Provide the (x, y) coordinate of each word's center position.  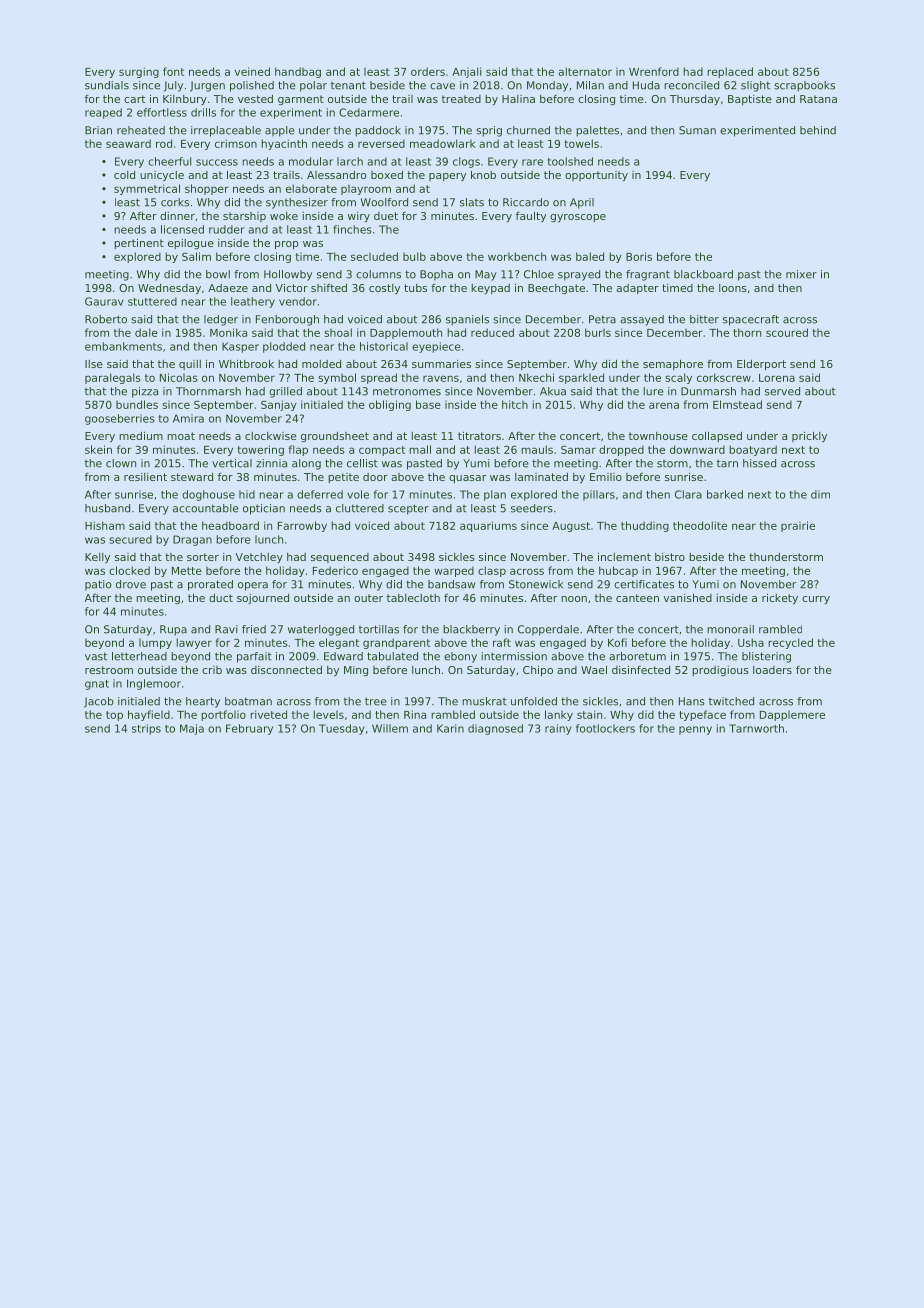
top (114, 716)
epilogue (191, 244)
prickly (809, 436)
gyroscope (578, 218)
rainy (558, 729)
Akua (553, 391)
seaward (128, 143)
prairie (798, 526)
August (571, 527)
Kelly (97, 558)
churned (528, 130)
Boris (639, 256)
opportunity (596, 176)
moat (181, 436)
